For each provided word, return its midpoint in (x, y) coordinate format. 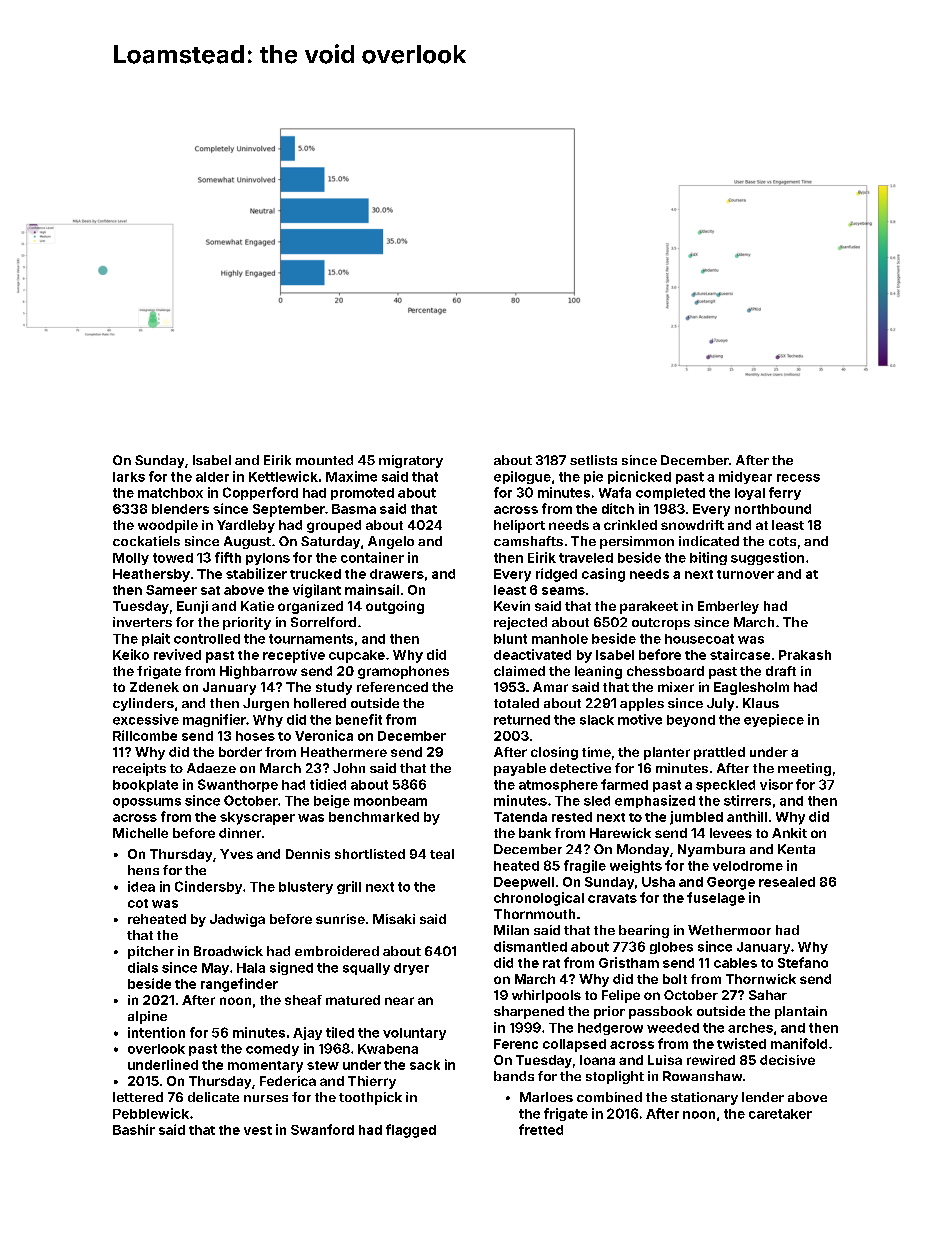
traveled (586, 558)
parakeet (649, 607)
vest (258, 1130)
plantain (801, 1012)
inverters (142, 622)
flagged (411, 1131)
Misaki (394, 919)
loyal (750, 494)
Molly (131, 559)
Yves (236, 854)
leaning (598, 672)
